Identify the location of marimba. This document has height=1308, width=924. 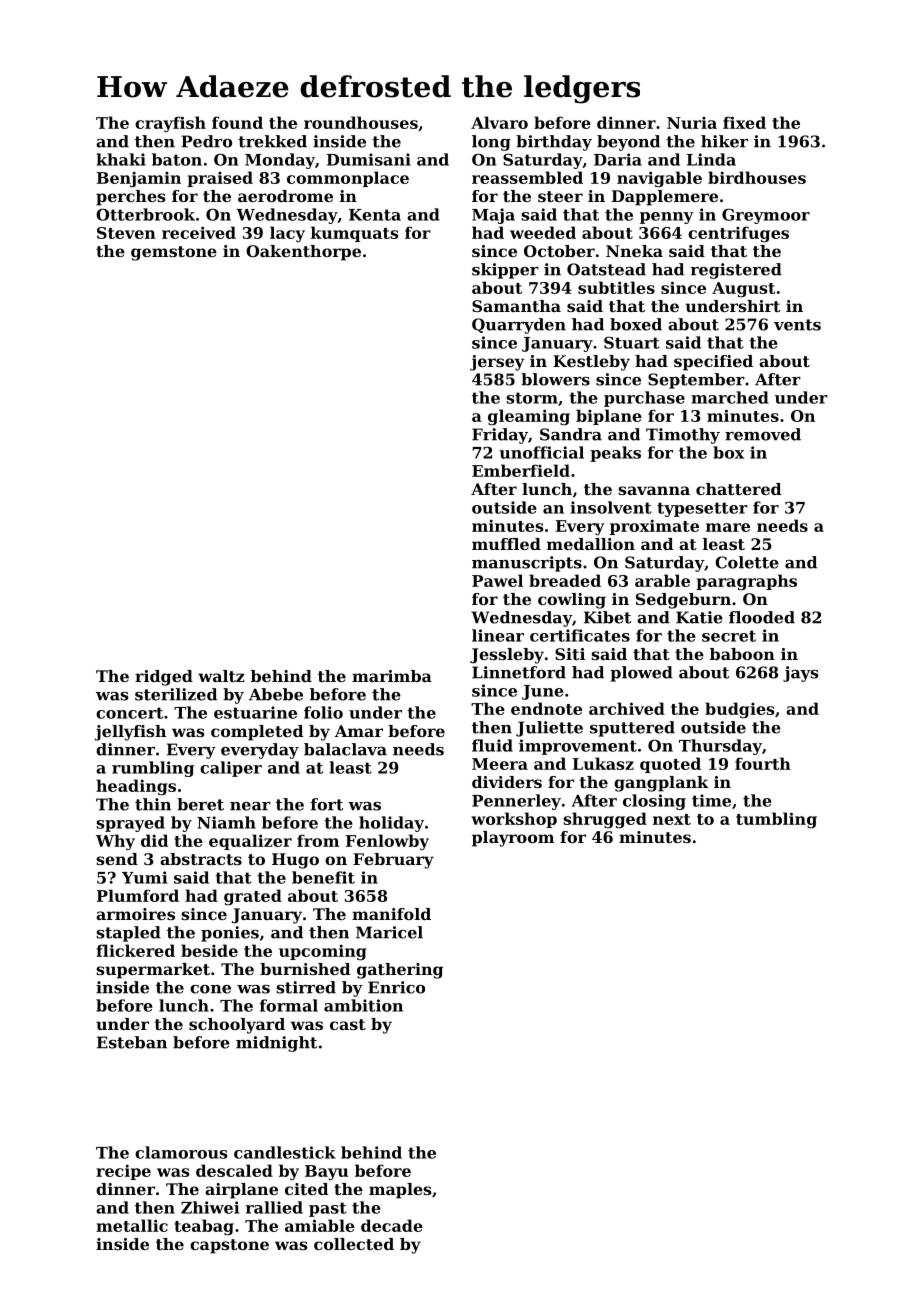
(392, 676).
